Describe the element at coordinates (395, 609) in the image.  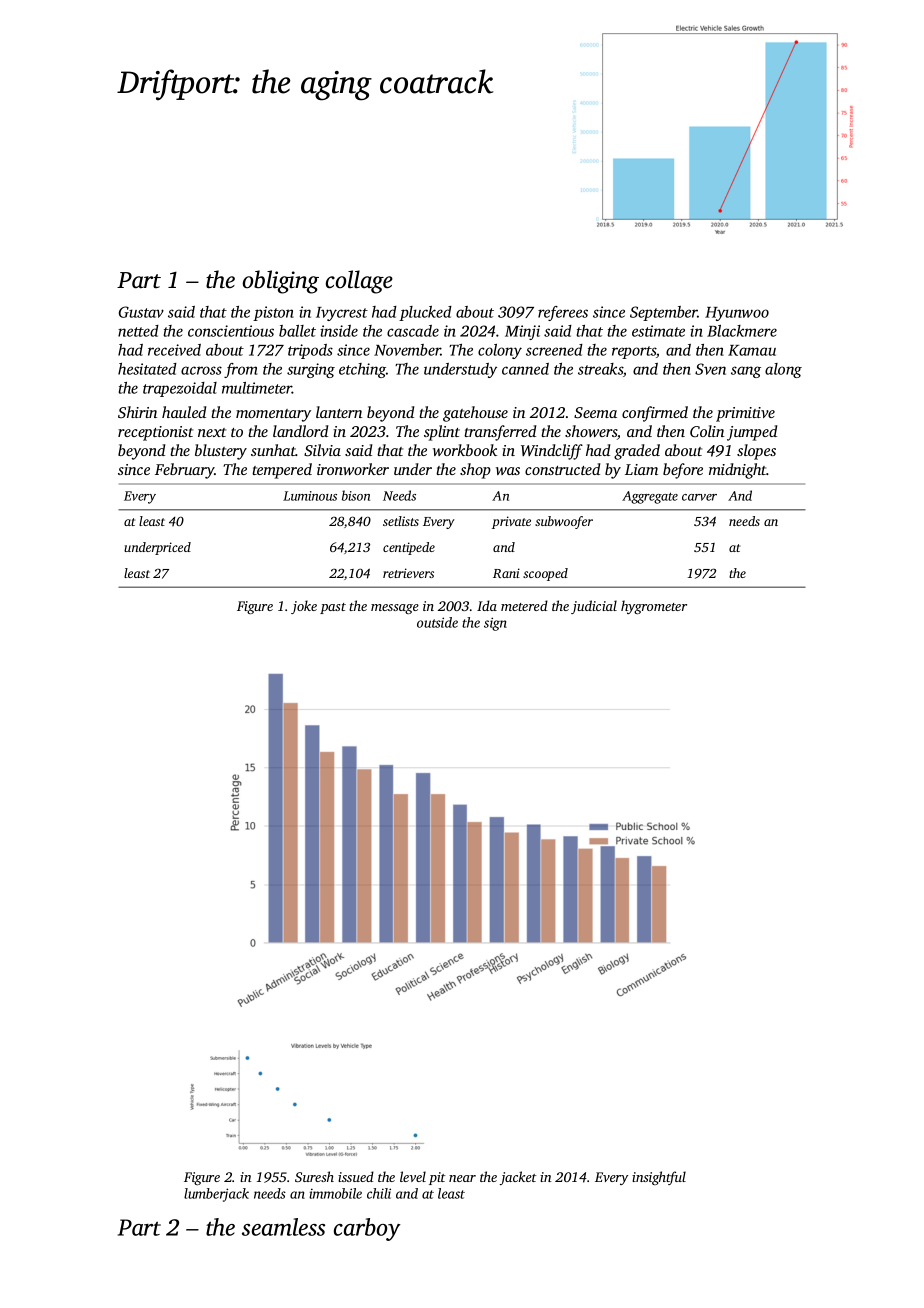
I see `message` at that location.
